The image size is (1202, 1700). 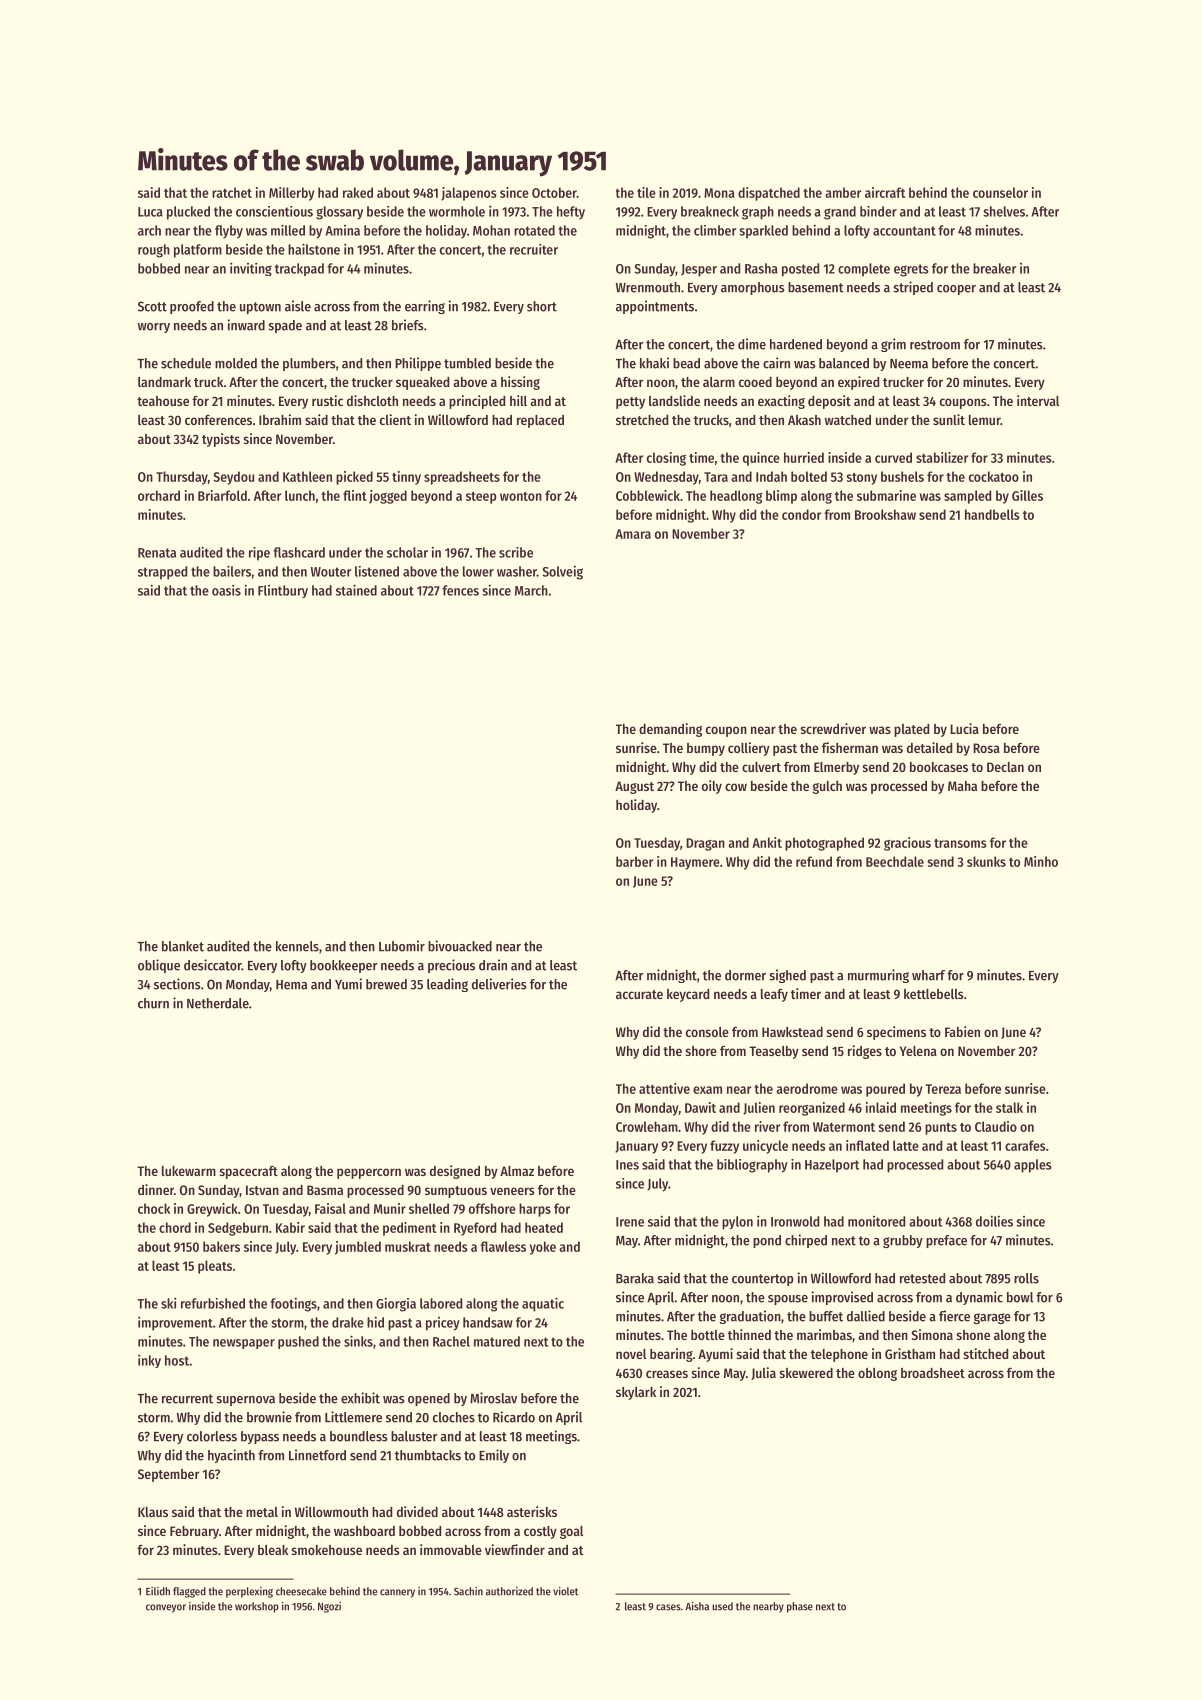 What do you see at coordinates (646, 192) in the page?
I see `tile` at bounding box center [646, 192].
